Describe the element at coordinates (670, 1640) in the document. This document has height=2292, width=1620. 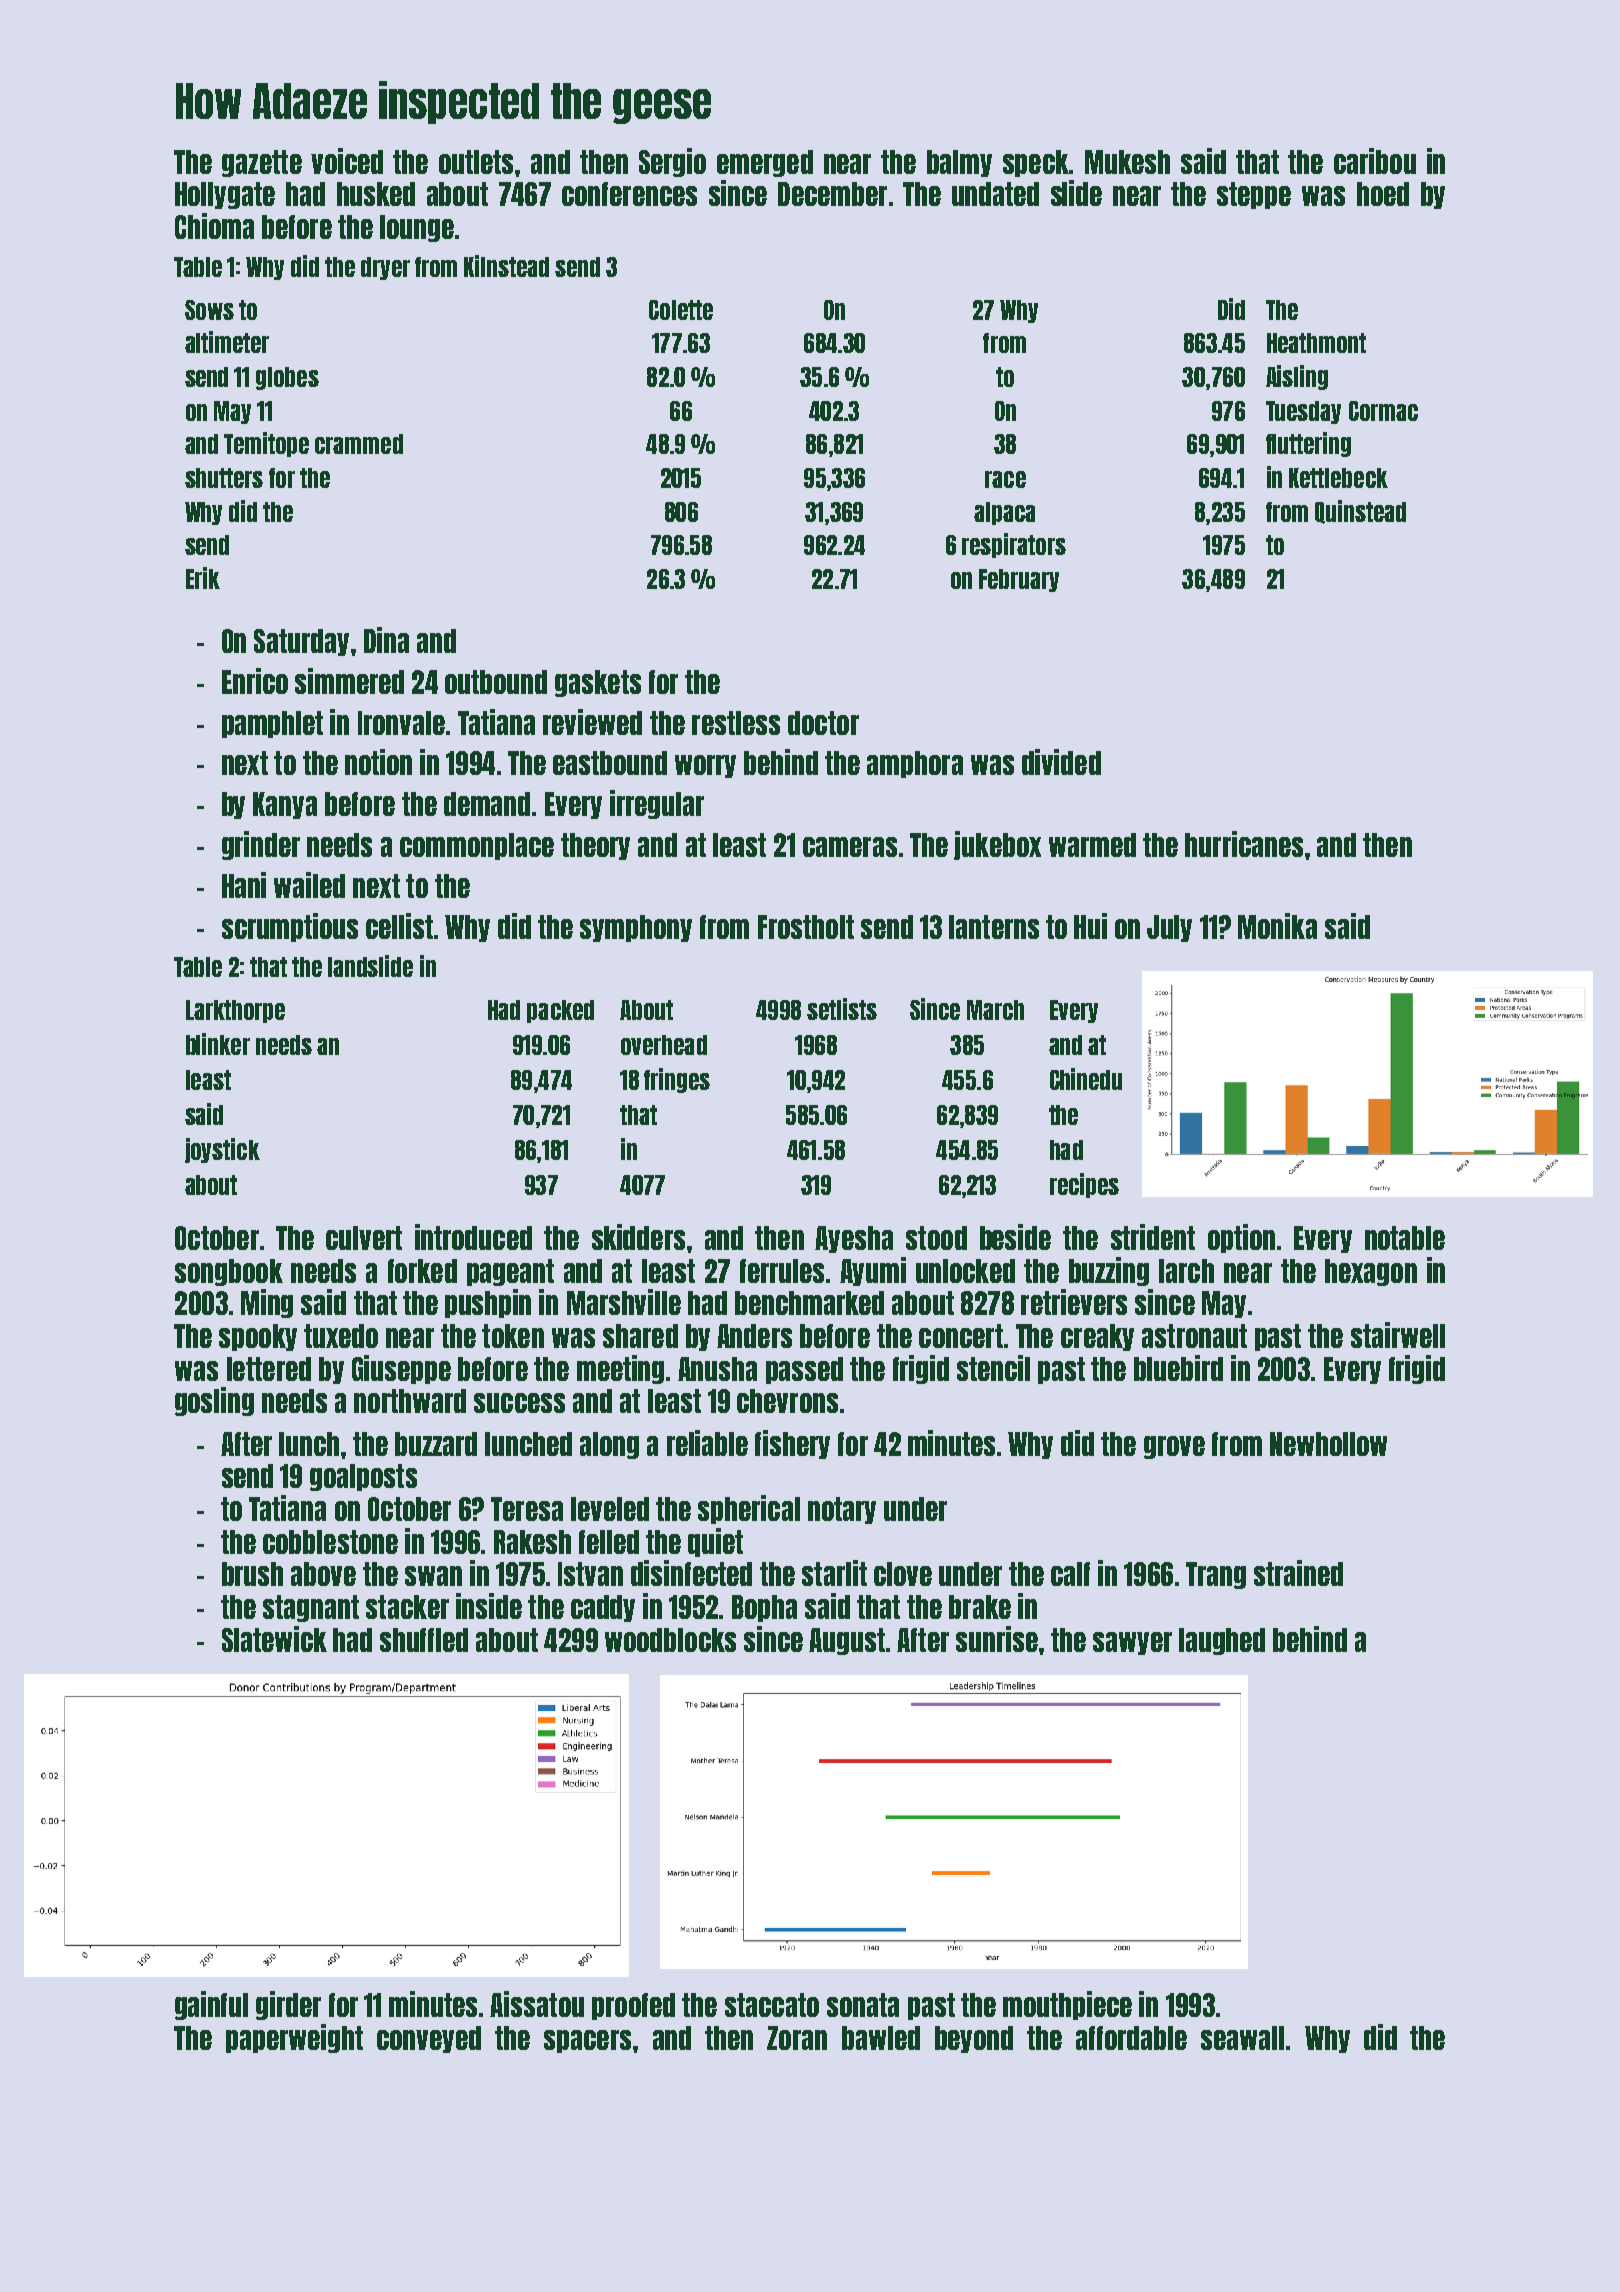
I see `woodblocks` at that location.
